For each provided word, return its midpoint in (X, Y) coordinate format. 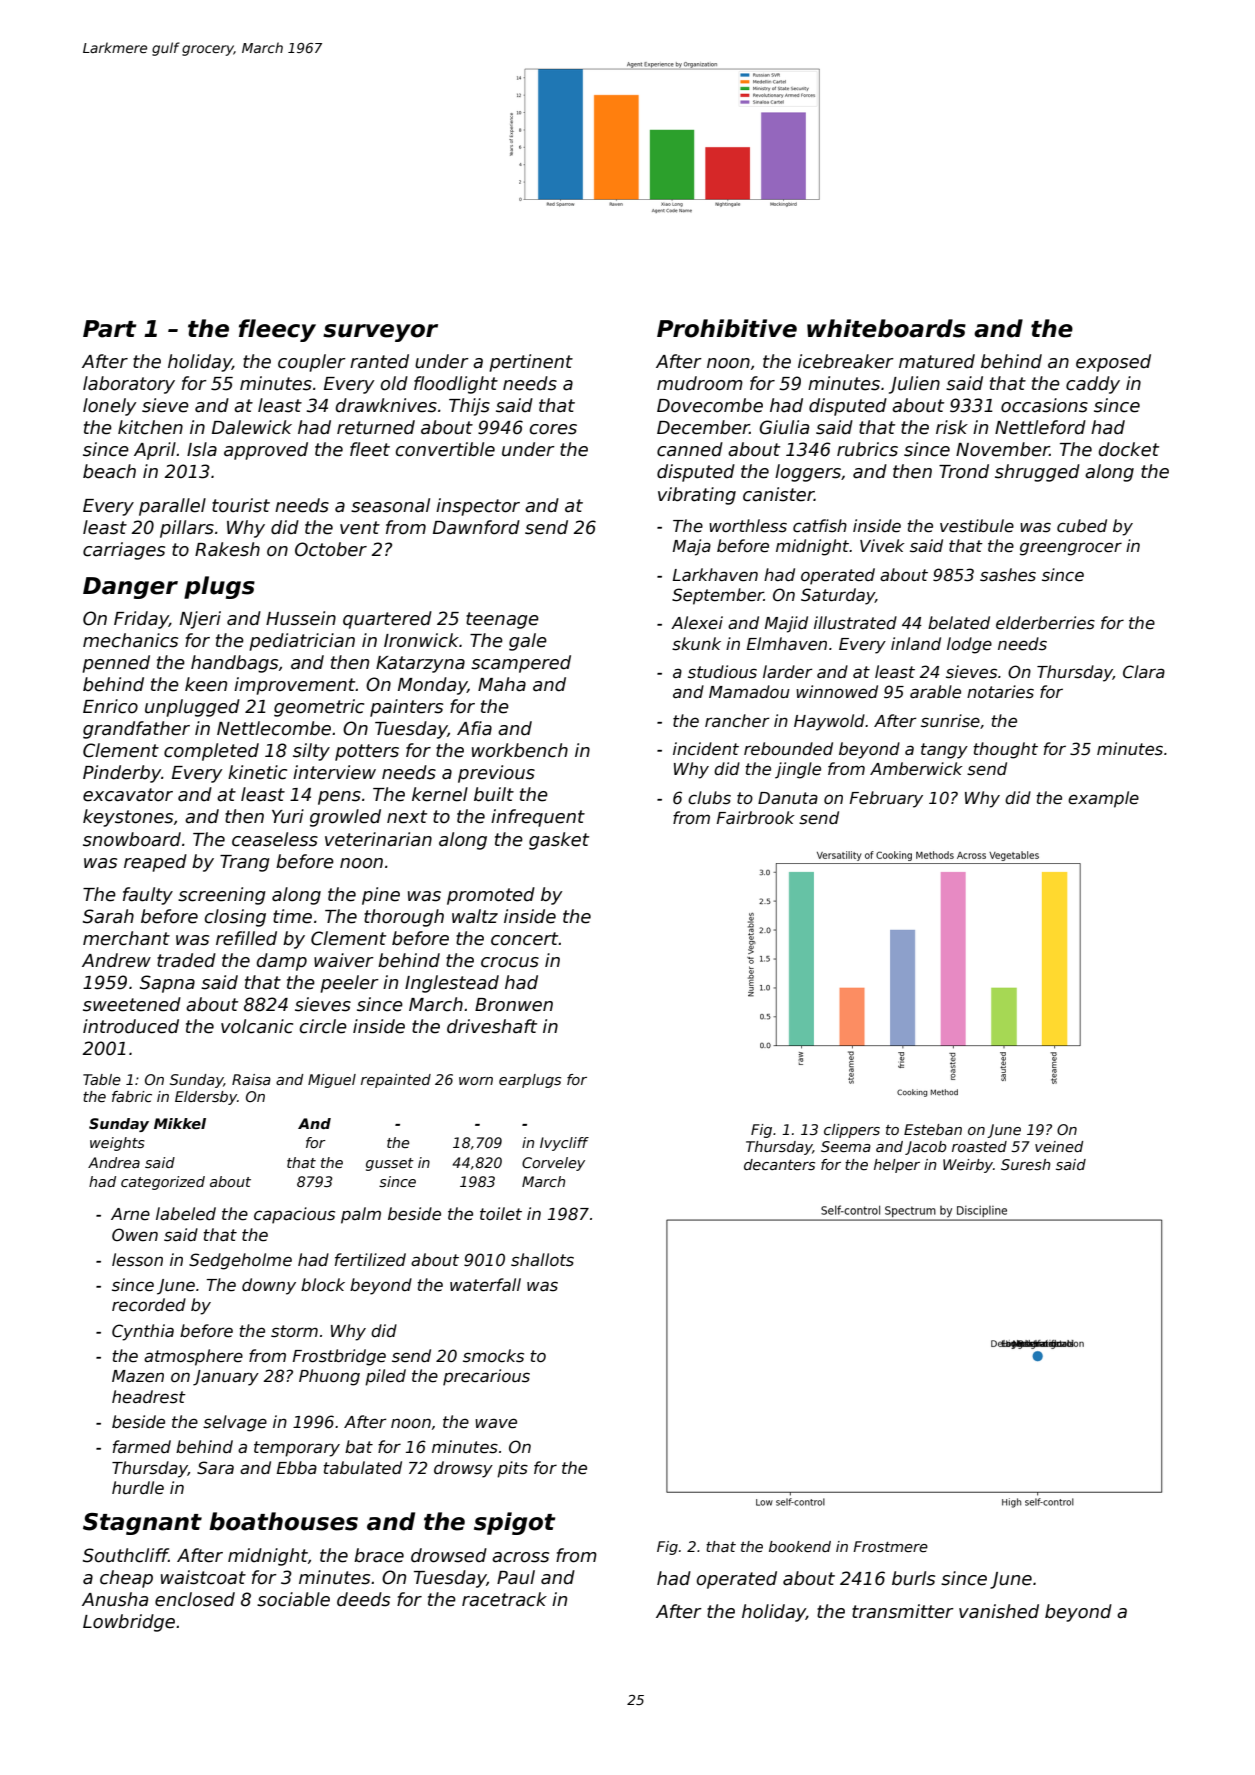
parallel (172, 507)
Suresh (1026, 1164)
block (323, 1284)
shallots (542, 1260)
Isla (202, 449)
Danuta (788, 798)
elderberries (1045, 623)
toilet (501, 1214)
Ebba (297, 1467)
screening (222, 896)
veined (1059, 1146)
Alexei (697, 623)
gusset (390, 1164)
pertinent (531, 363)
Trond (964, 471)
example (1103, 799)
